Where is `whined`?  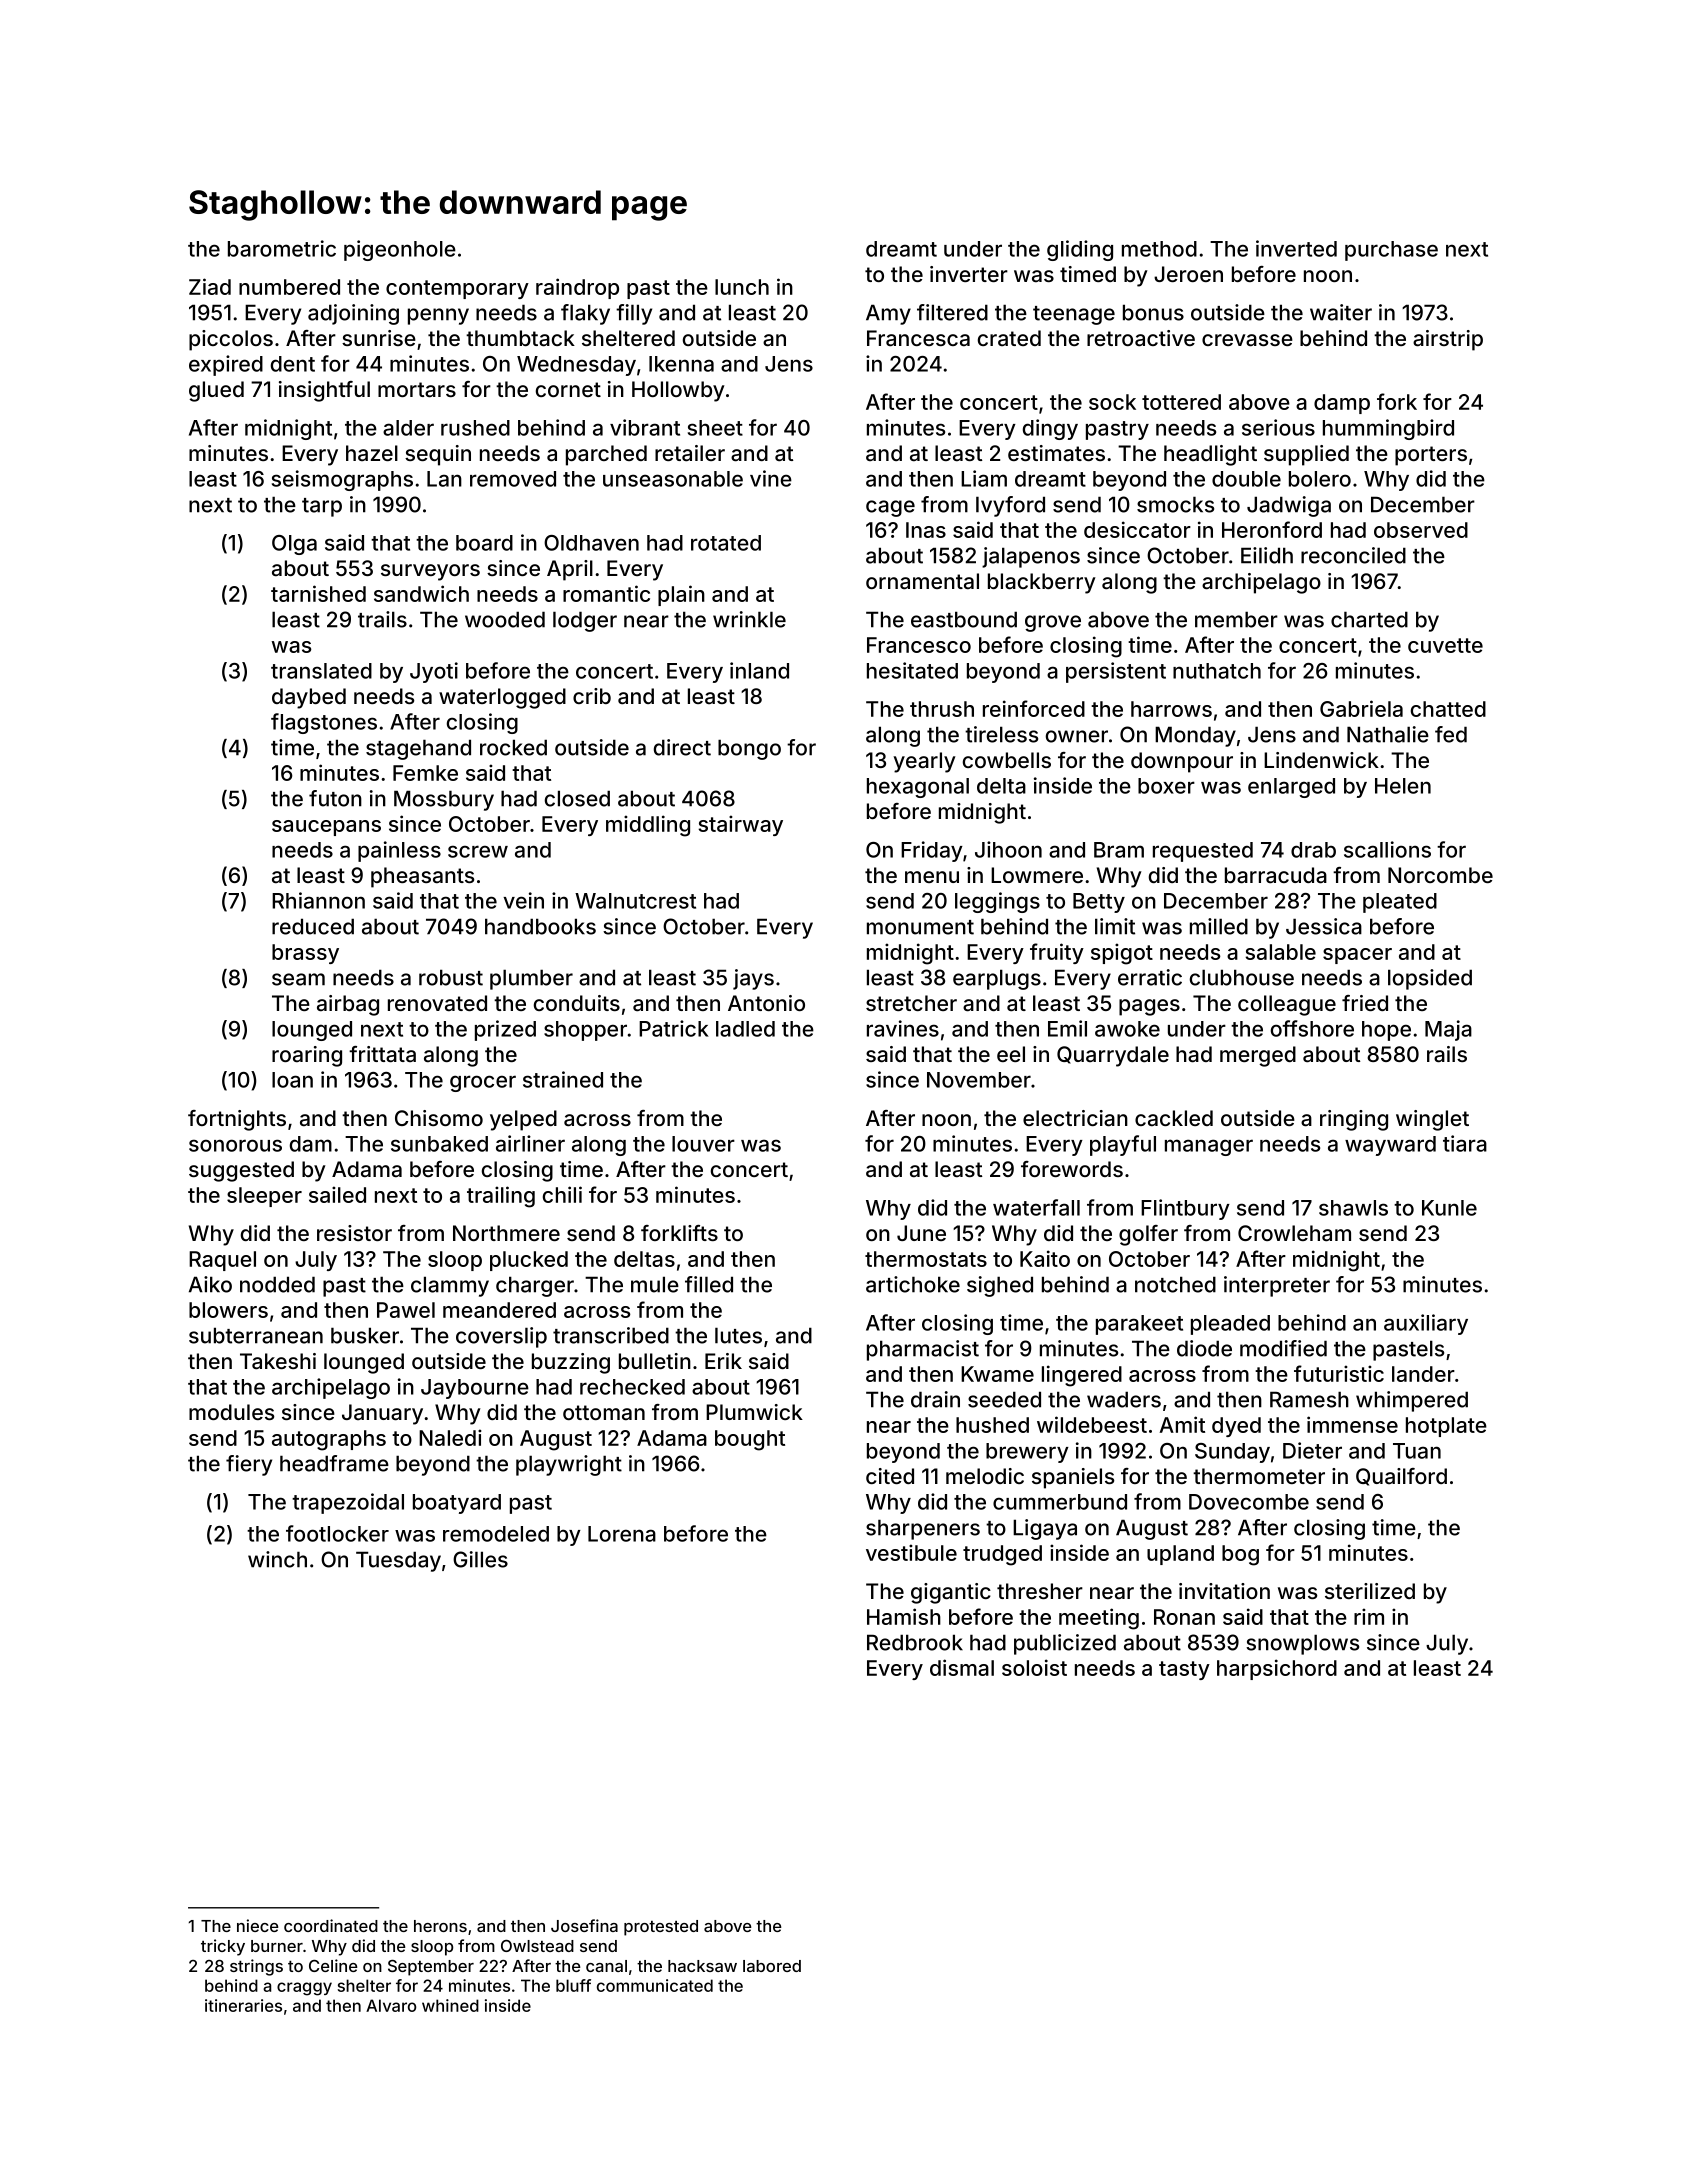
whined is located at coordinates (450, 2005).
